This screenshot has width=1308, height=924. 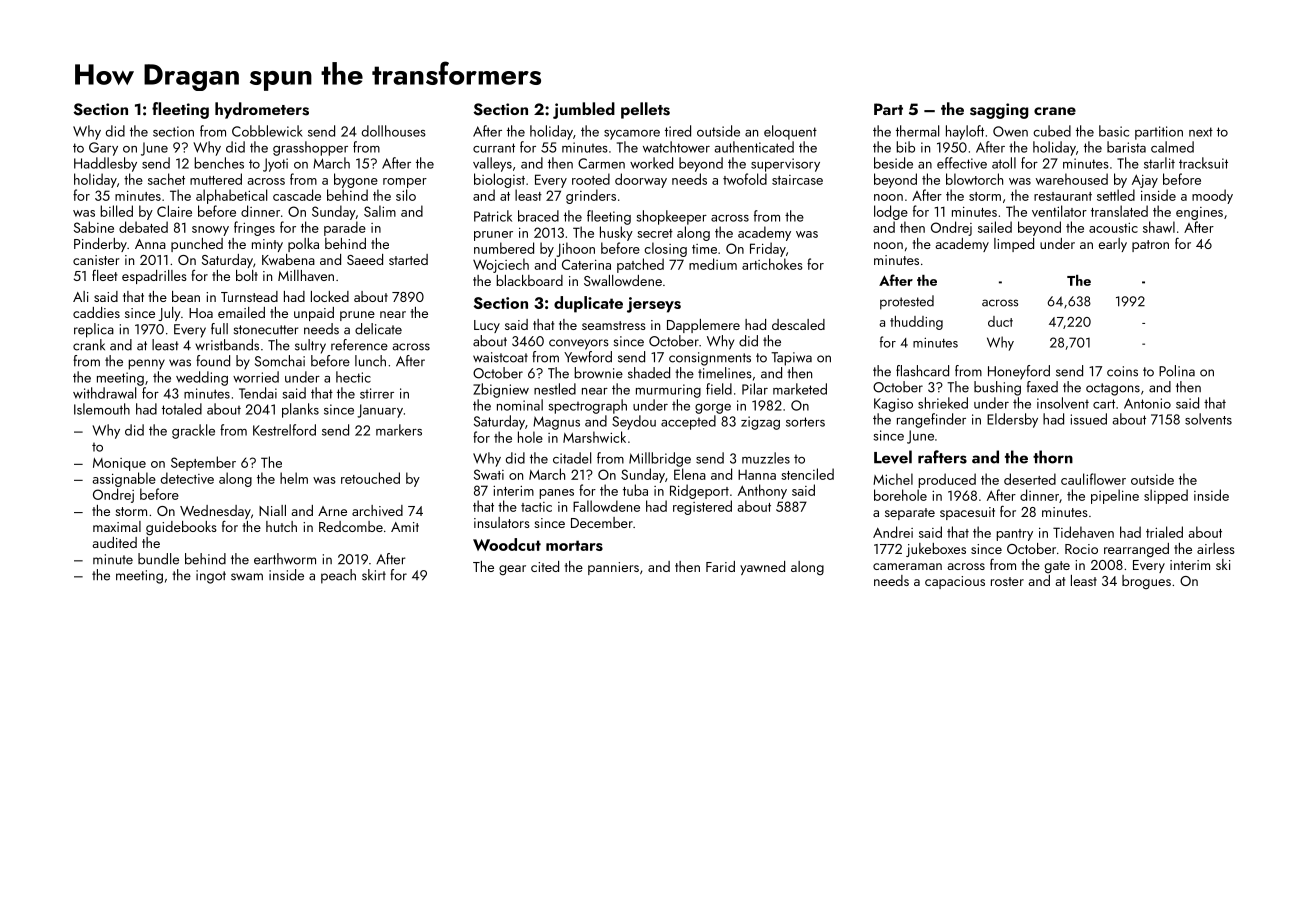 What do you see at coordinates (1166, 496) in the screenshot?
I see `slipped` at bounding box center [1166, 496].
